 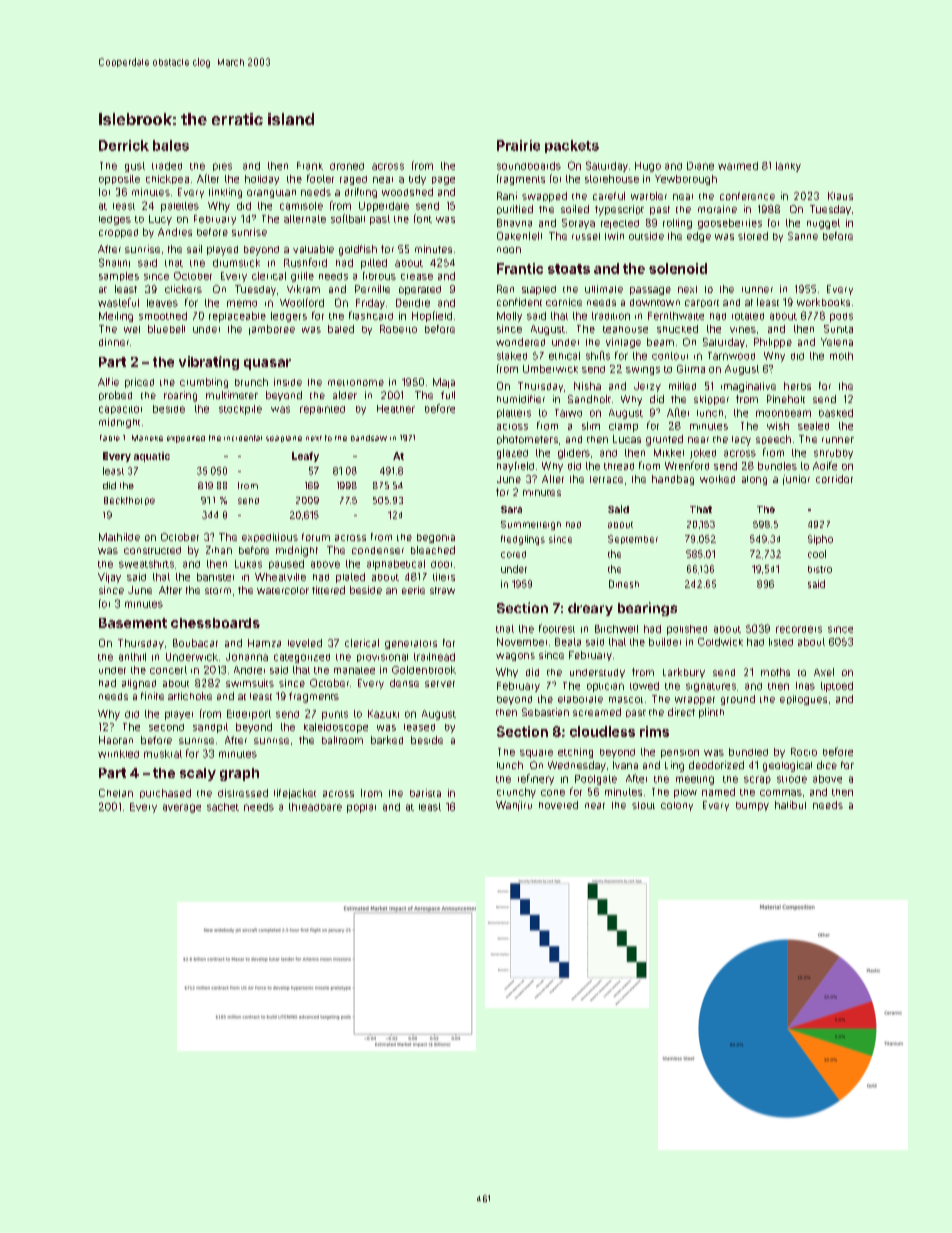 I want to click on Prairie, so click(x=518, y=145).
